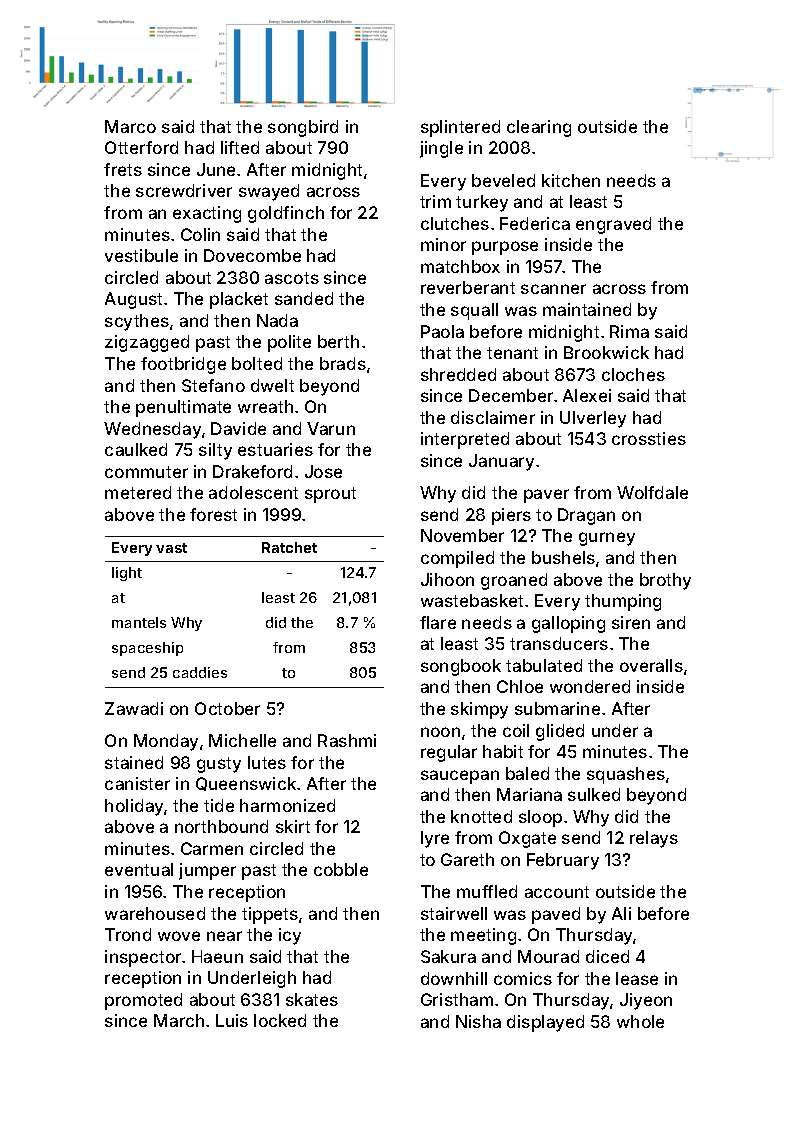 The height and width of the screenshot is (1141, 804). I want to click on stained, so click(134, 762).
